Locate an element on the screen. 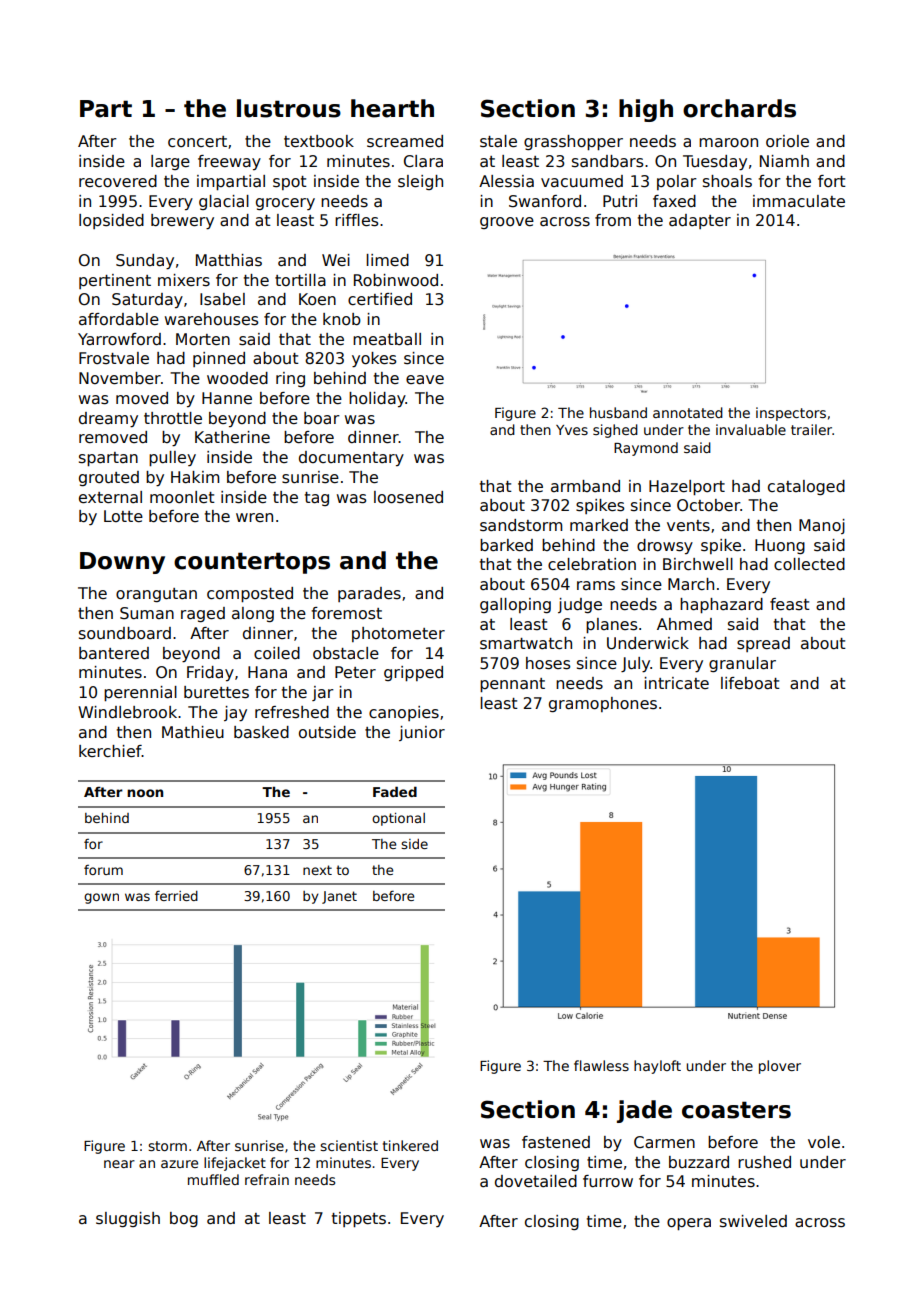 Image resolution: width=924 pixels, height=1308 pixels. lifeboat is located at coordinates (750, 683).
